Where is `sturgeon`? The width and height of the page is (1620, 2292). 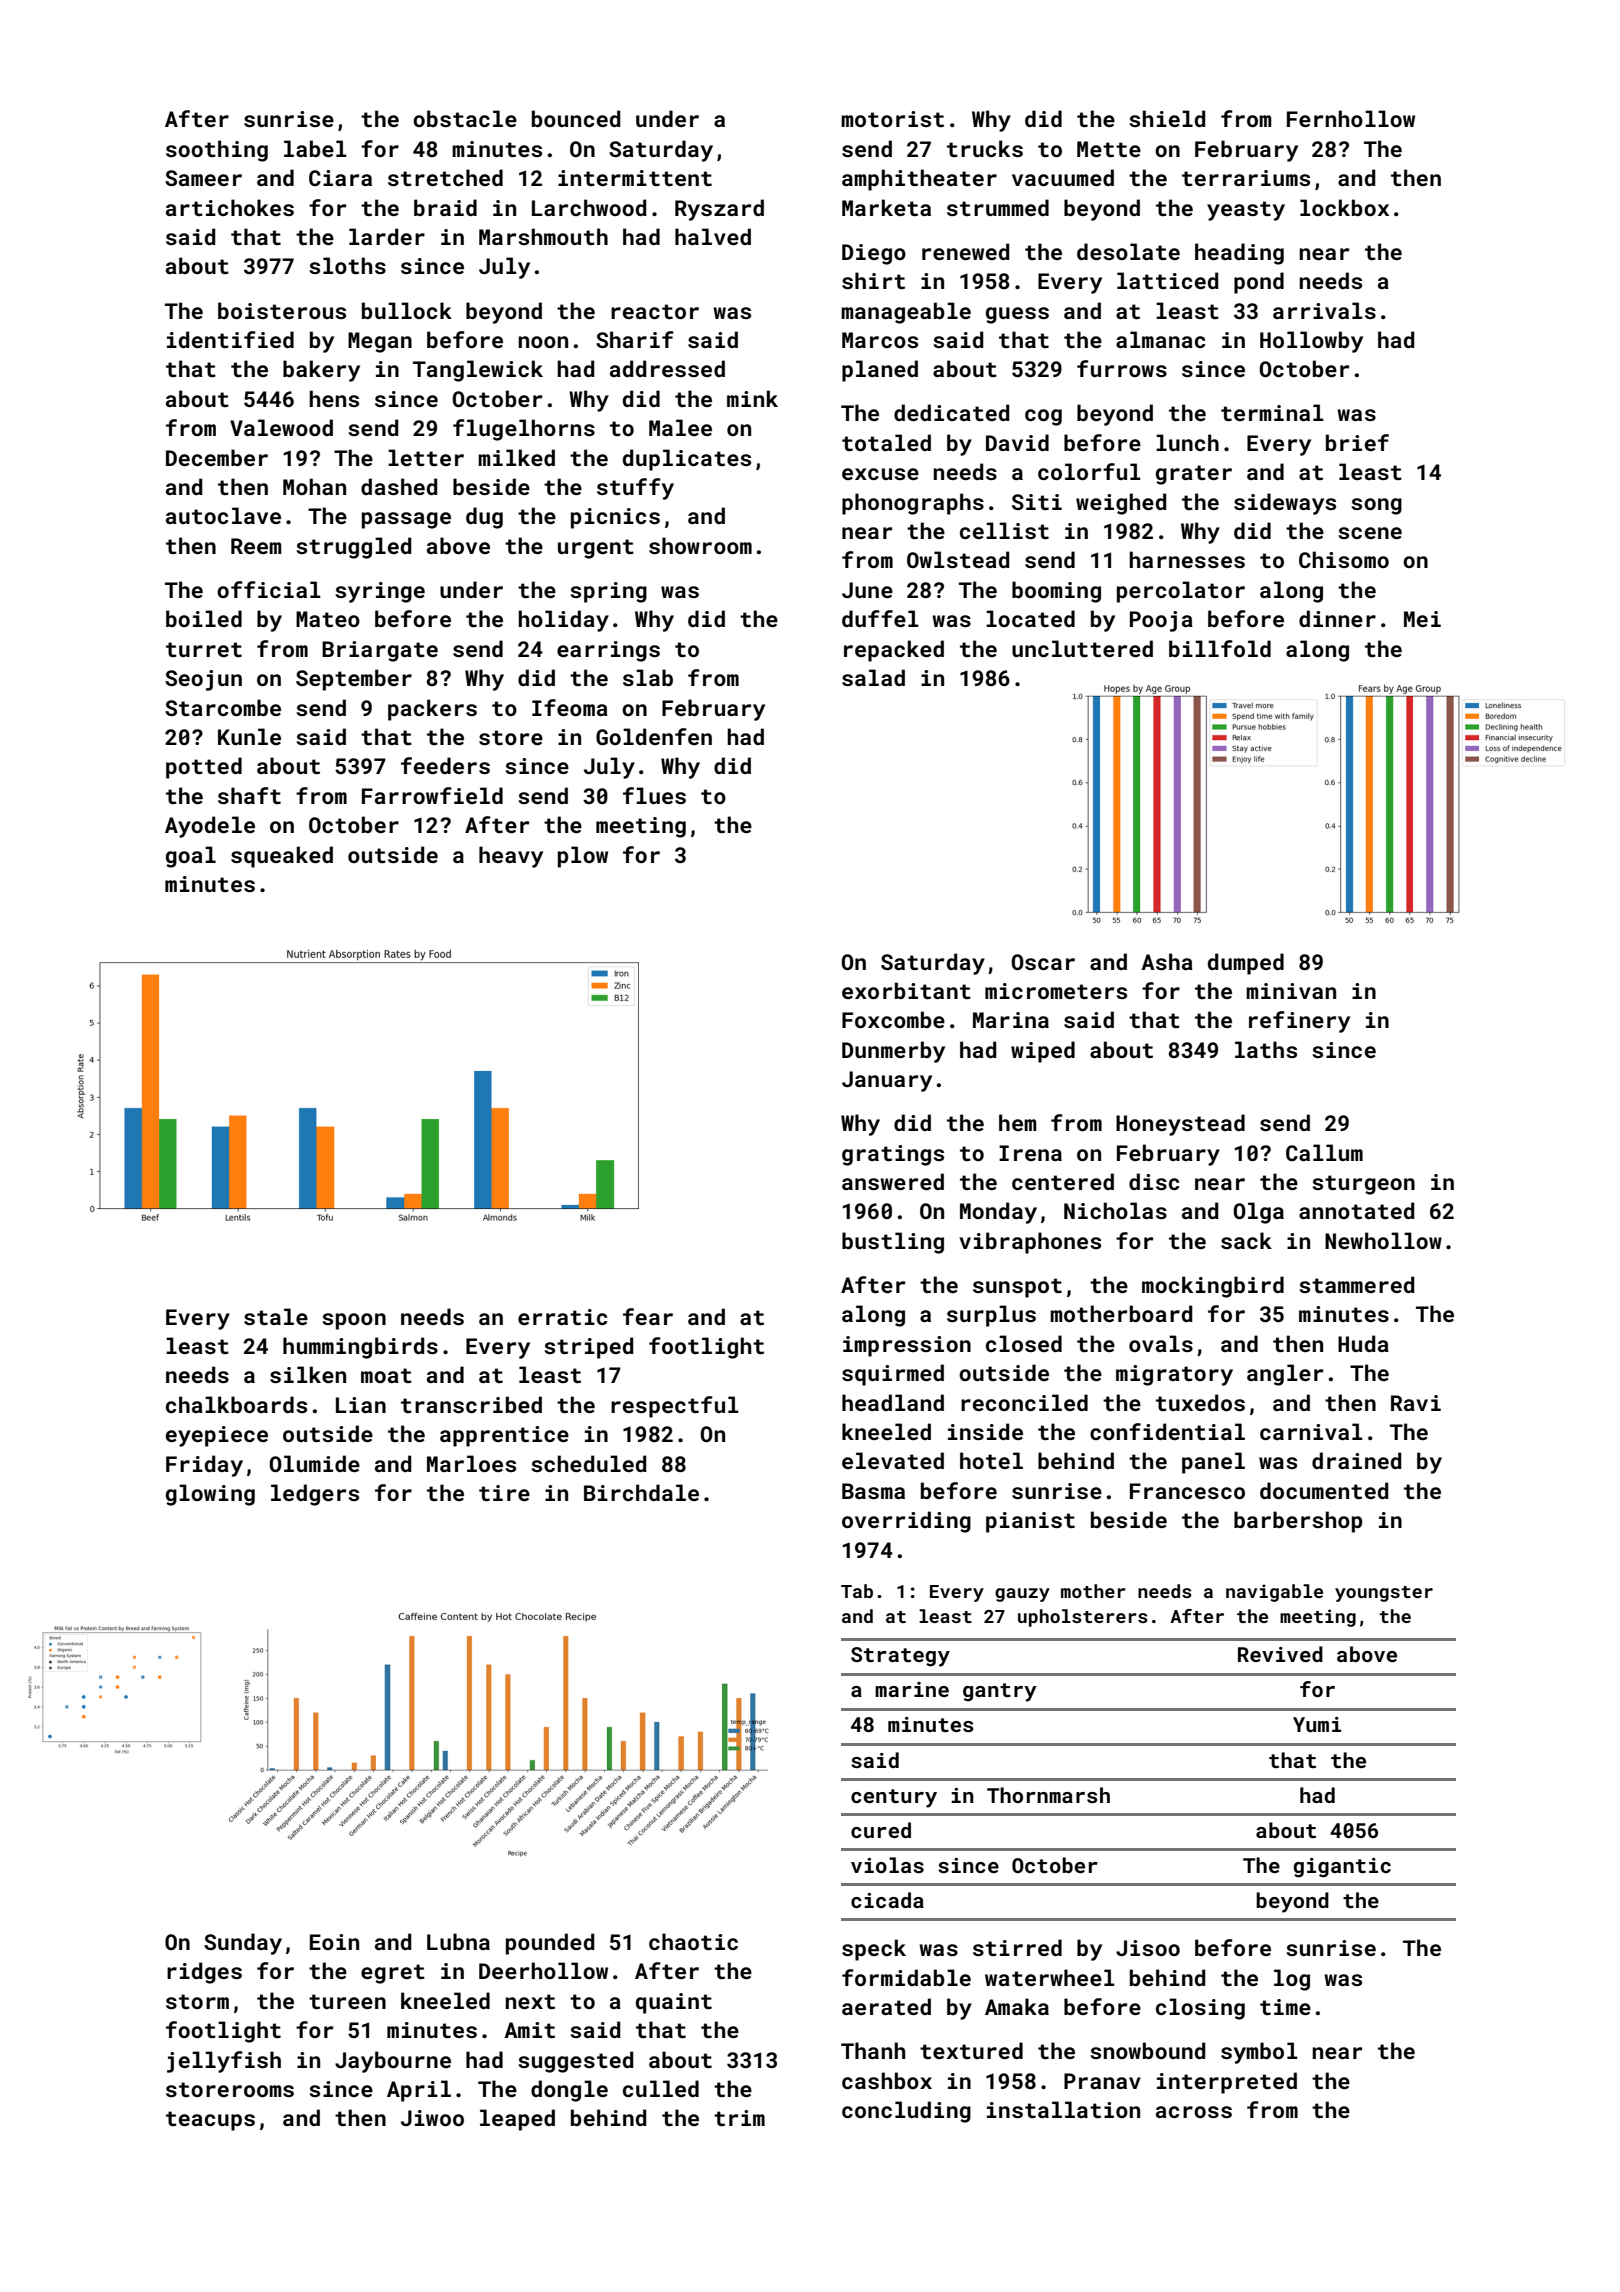
sturgeon is located at coordinates (1363, 1185).
